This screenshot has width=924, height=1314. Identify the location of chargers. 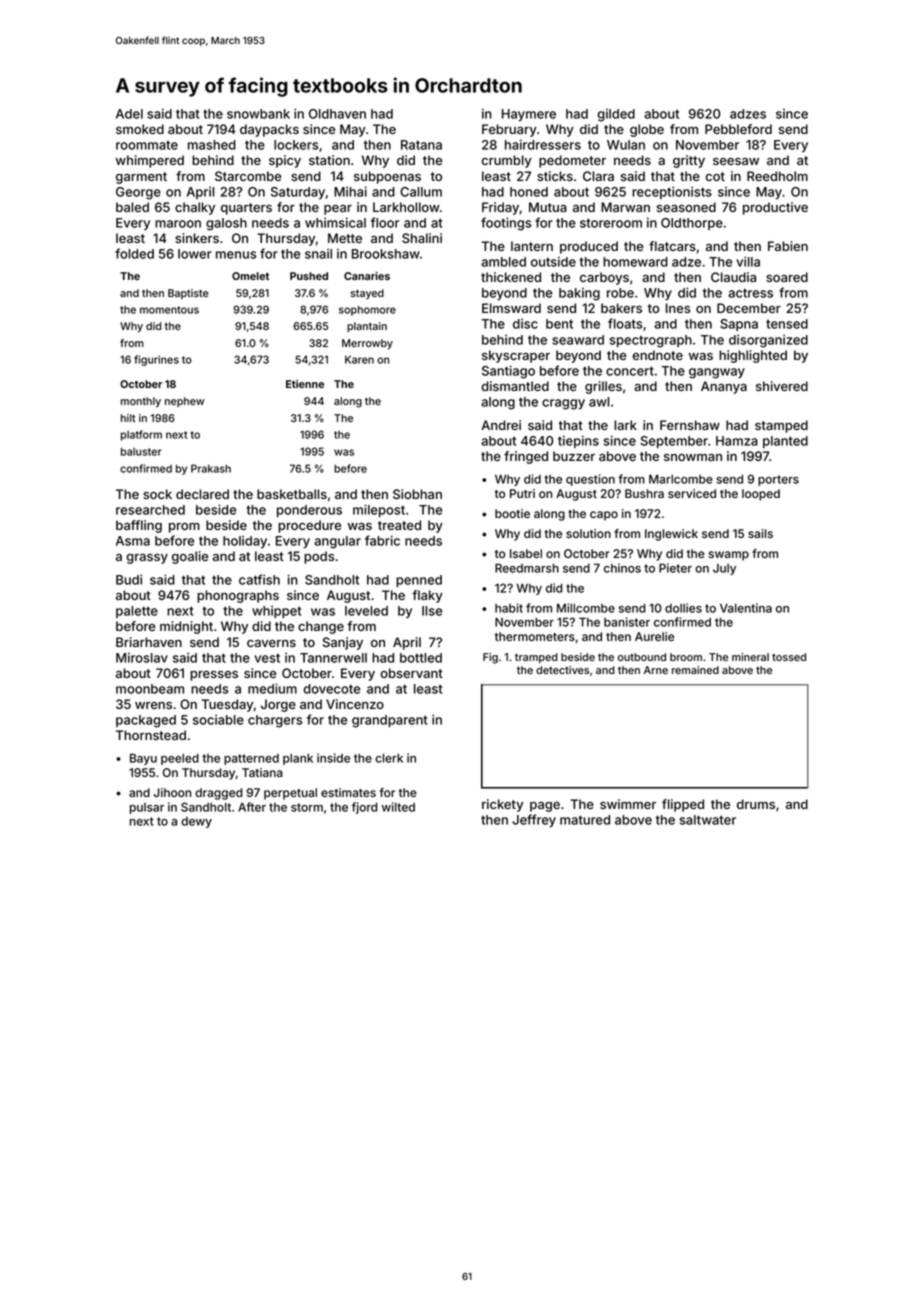
(275, 721).
